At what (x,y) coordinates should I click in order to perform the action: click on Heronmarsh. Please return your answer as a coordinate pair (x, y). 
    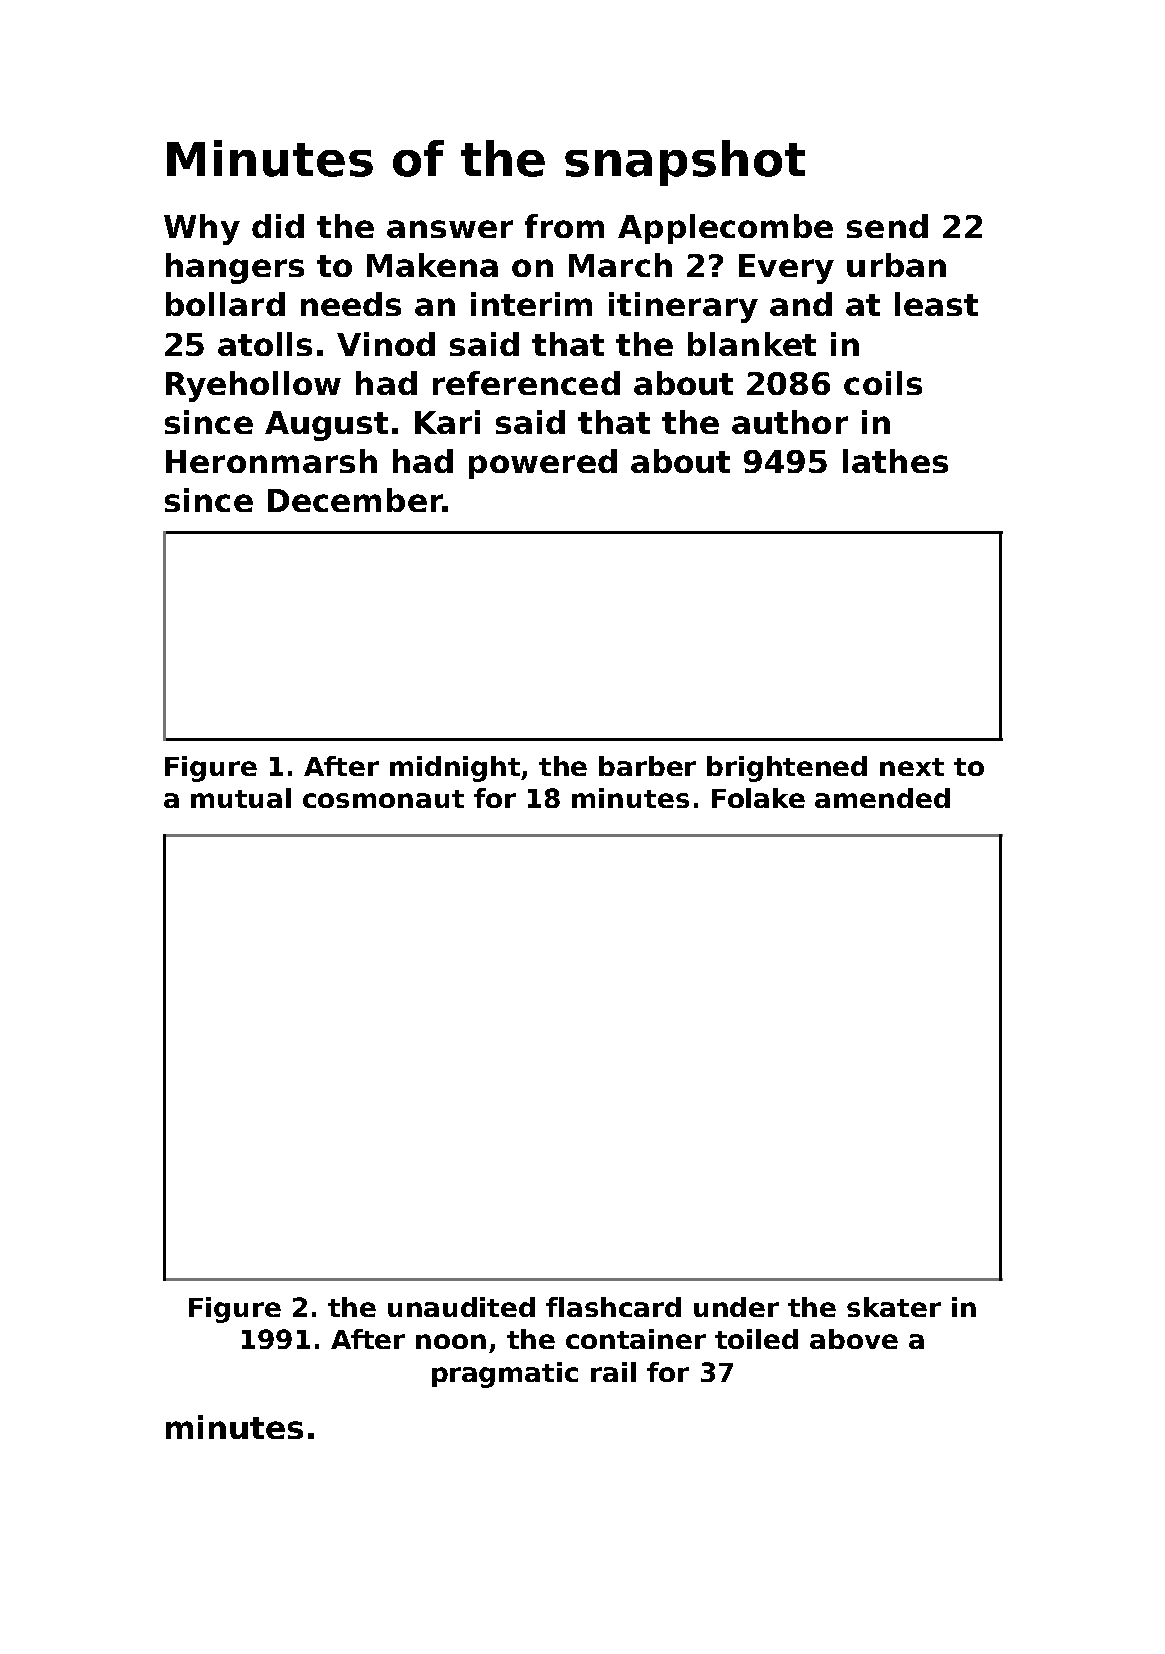
    Looking at the image, I should click on (271, 461).
